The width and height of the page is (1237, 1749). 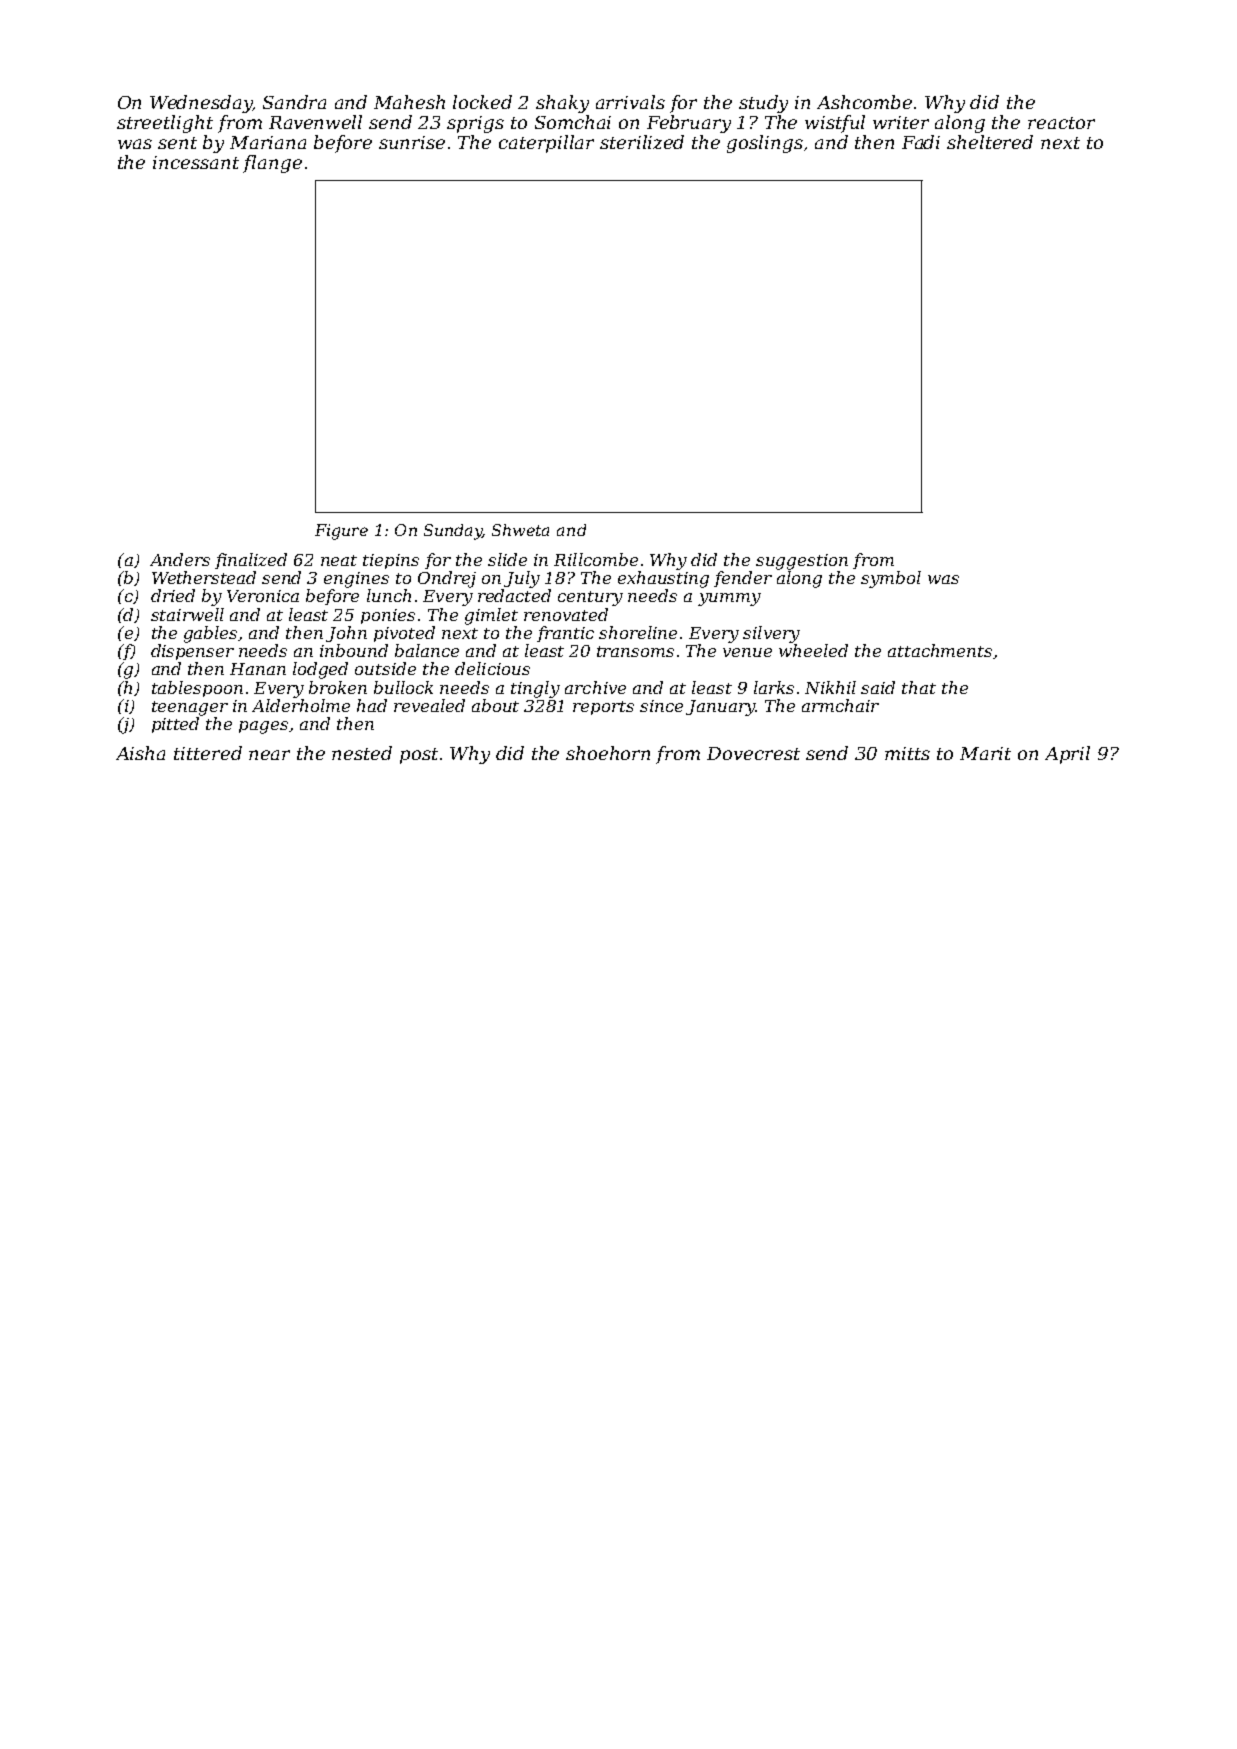 What do you see at coordinates (520, 530) in the page?
I see `Shweta` at bounding box center [520, 530].
